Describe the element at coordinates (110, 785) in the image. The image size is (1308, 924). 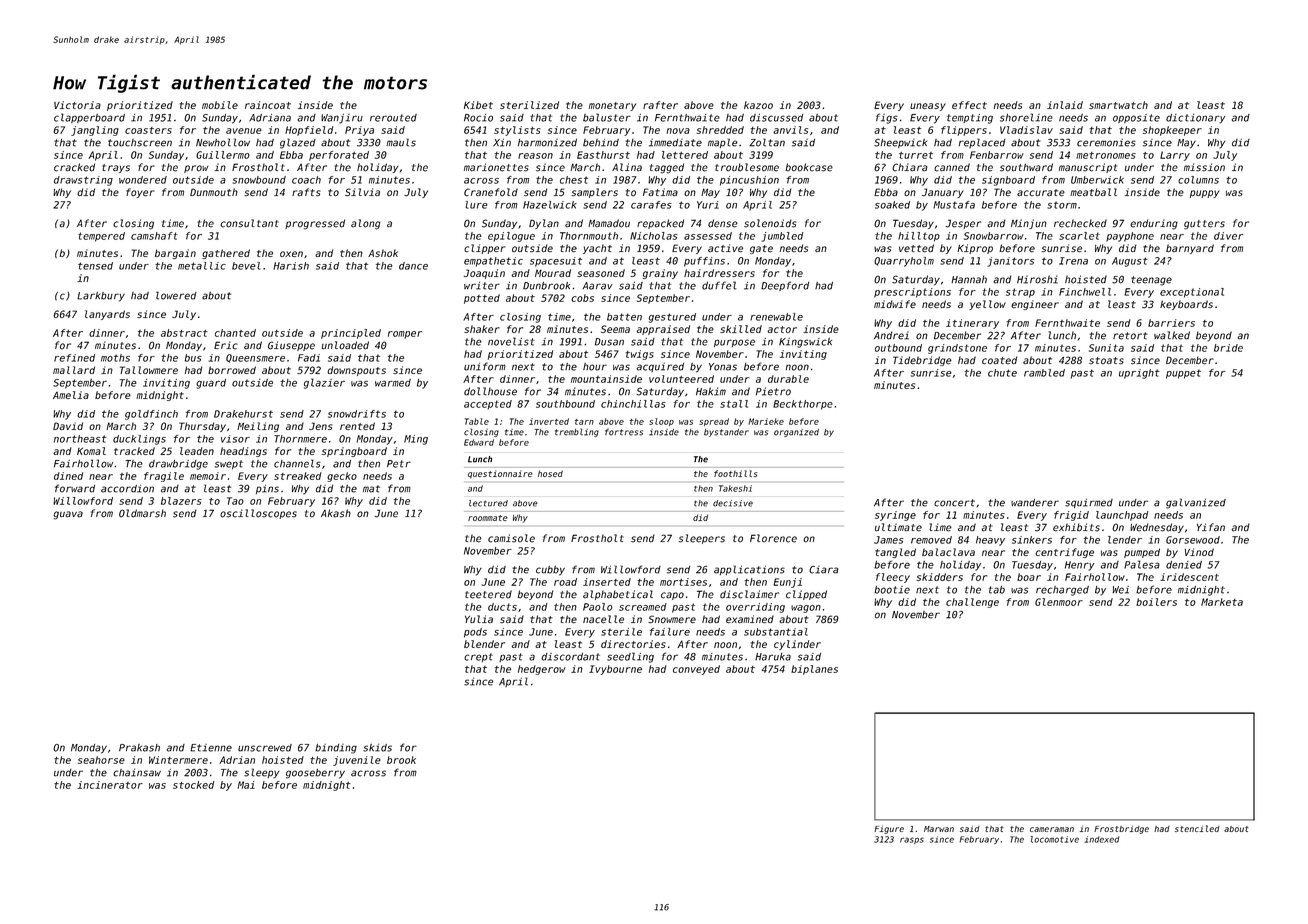
I see `incinerator` at that location.
